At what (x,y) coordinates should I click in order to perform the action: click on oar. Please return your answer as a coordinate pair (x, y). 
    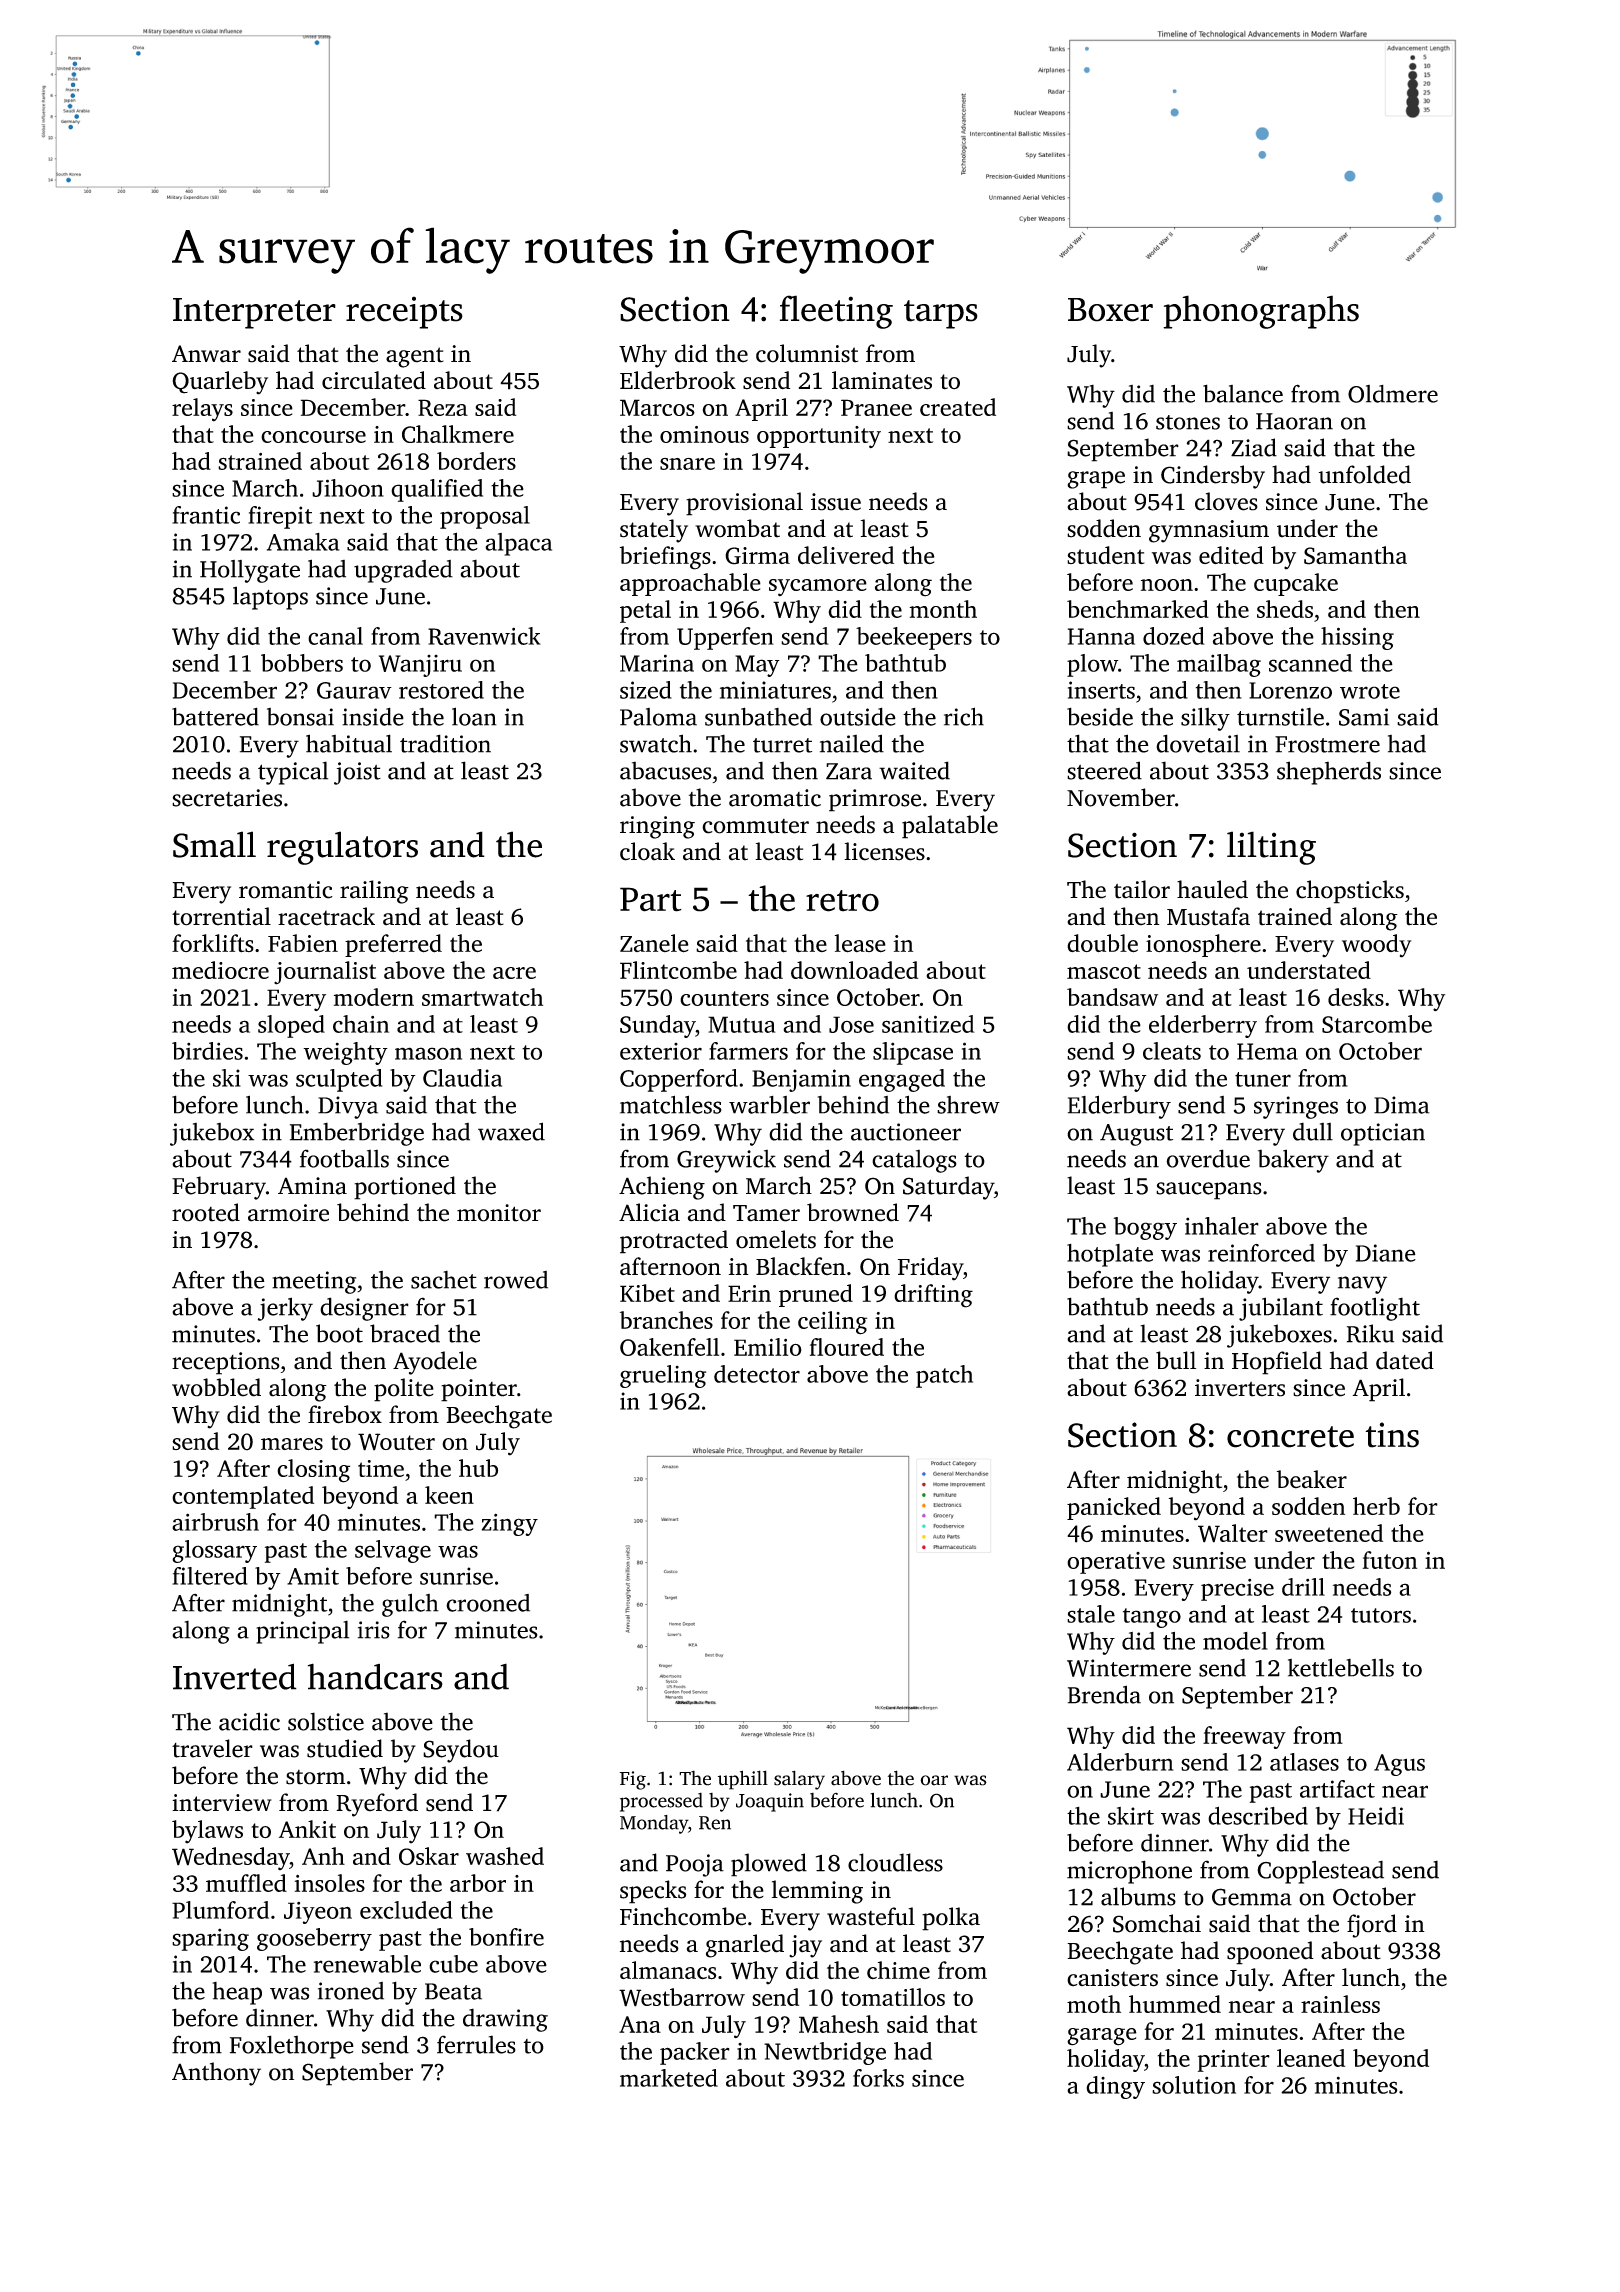
    Looking at the image, I should click on (934, 1780).
